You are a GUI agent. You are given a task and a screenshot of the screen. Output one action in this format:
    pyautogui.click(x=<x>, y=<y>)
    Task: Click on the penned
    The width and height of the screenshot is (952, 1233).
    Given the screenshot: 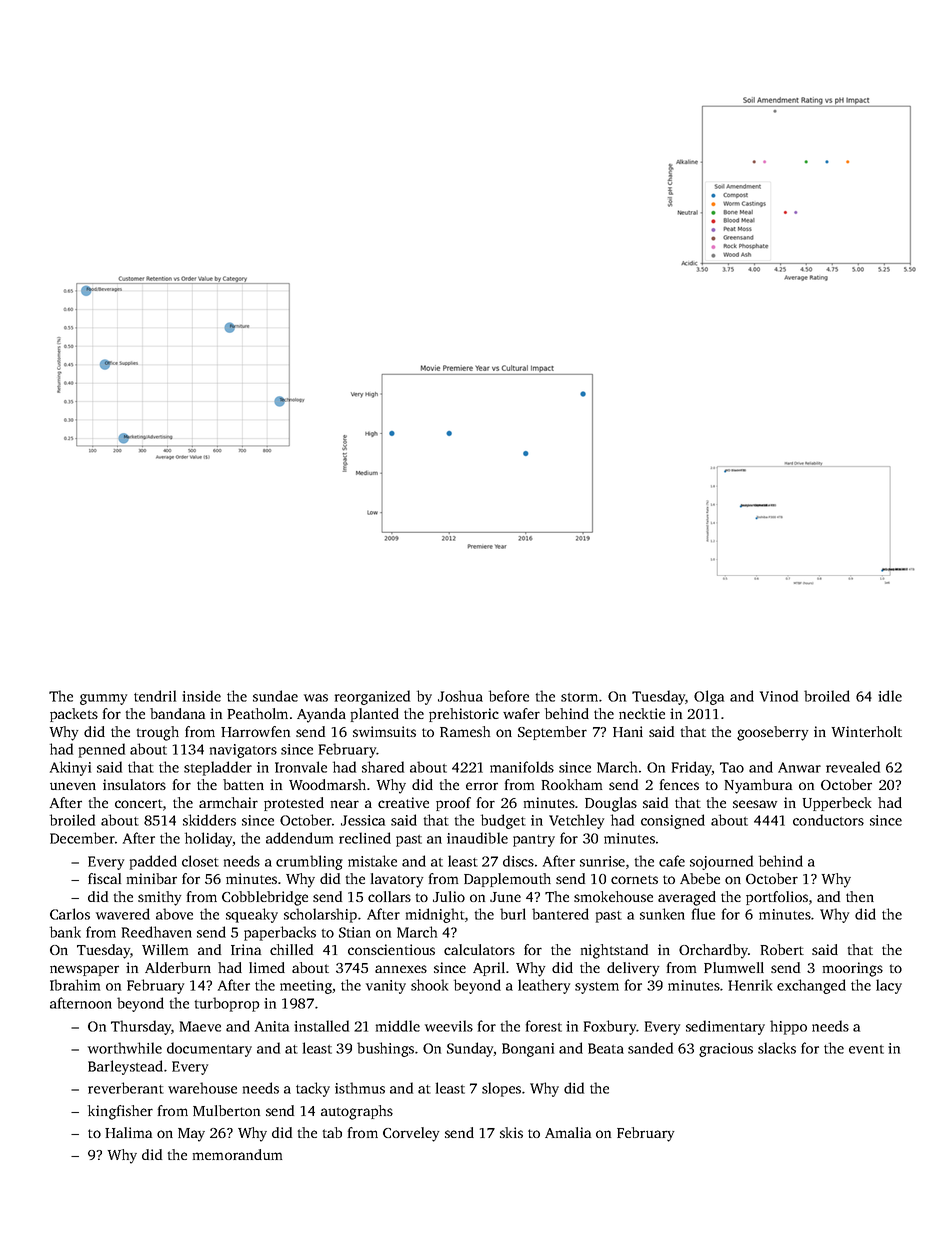 What is the action you would take?
    pyautogui.click(x=102, y=750)
